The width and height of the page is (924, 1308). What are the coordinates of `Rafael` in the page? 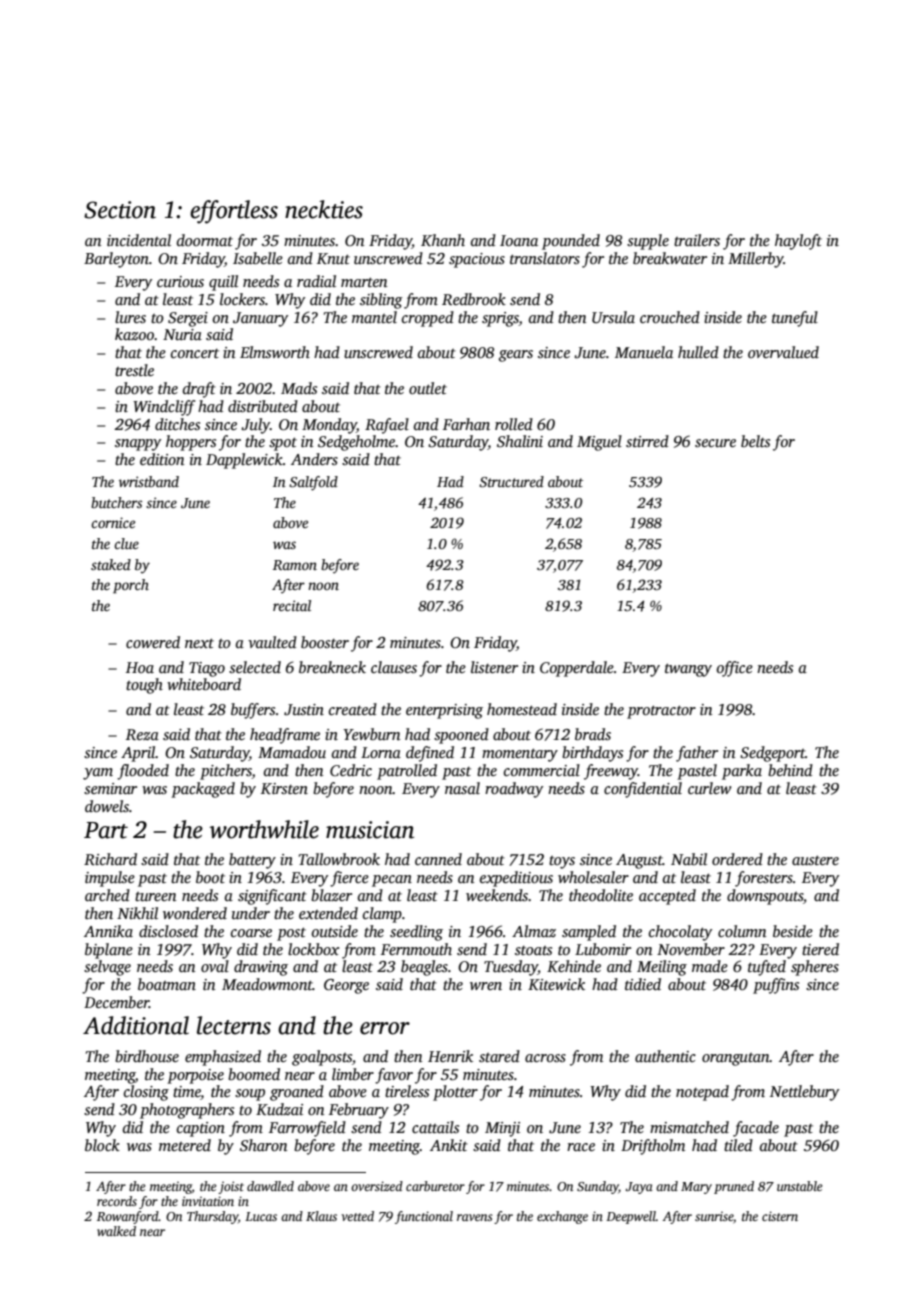 It's located at (387, 426).
